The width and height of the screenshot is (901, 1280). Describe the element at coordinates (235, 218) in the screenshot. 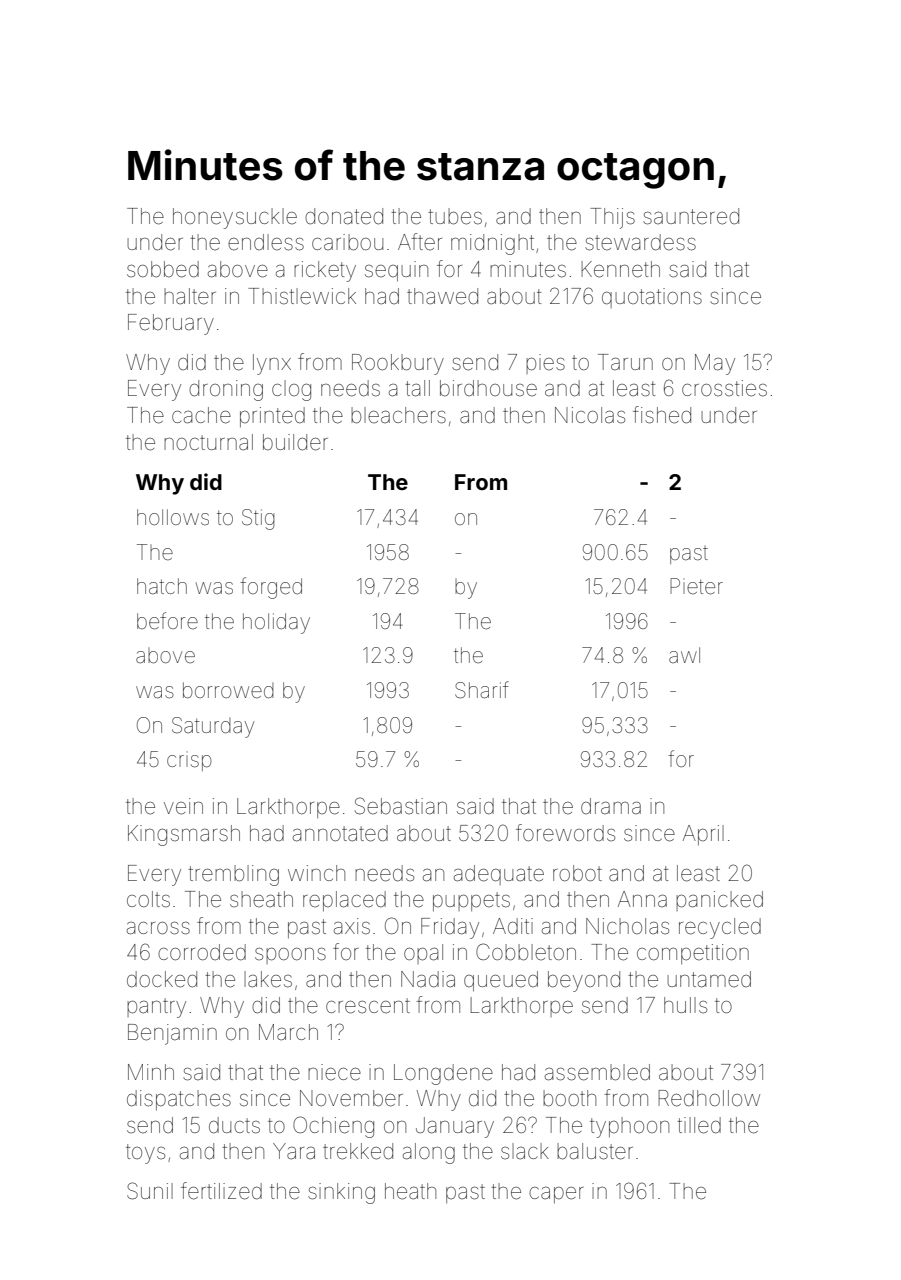

I see `honeysuckle` at that location.
